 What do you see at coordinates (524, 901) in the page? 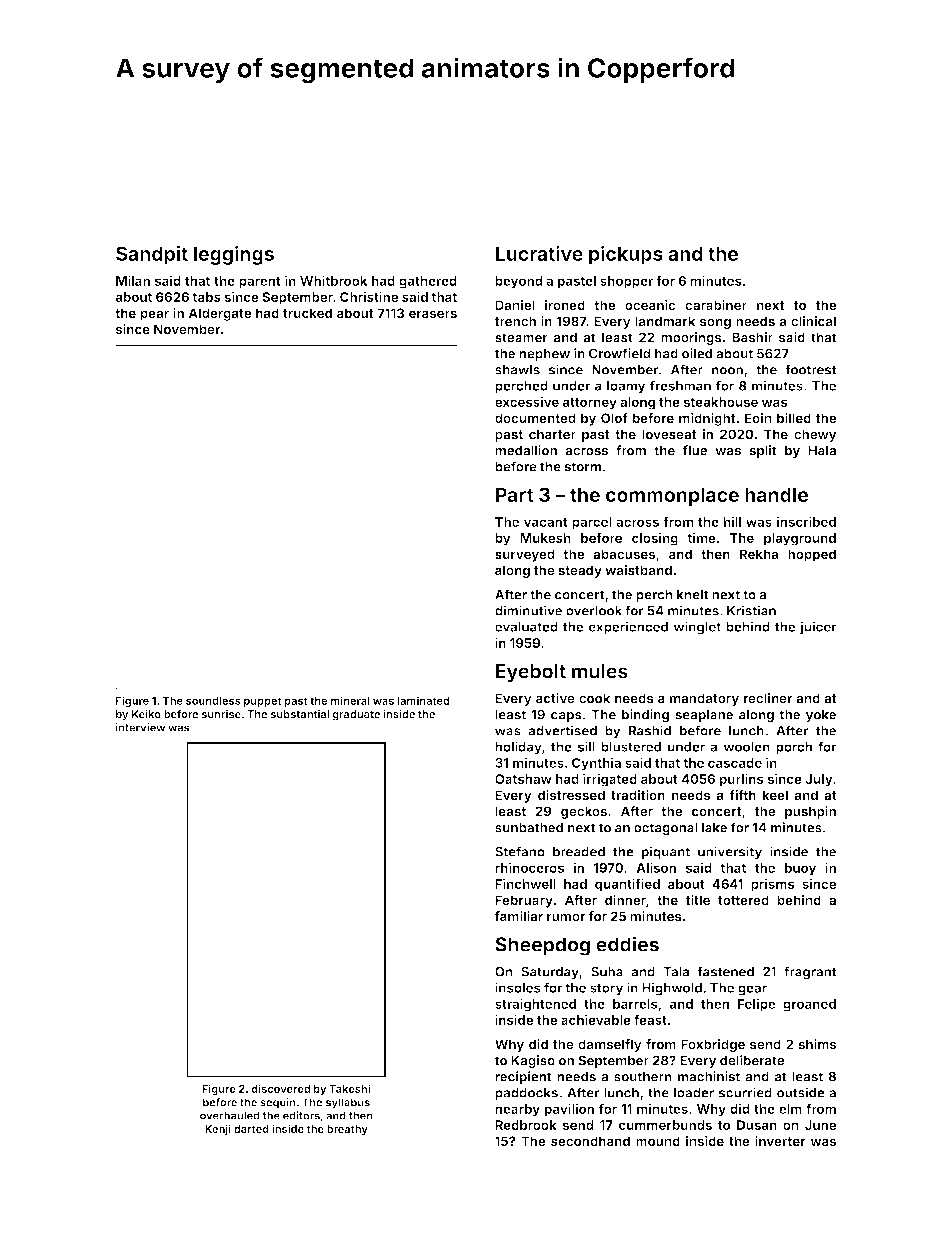
I see `February` at bounding box center [524, 901].
